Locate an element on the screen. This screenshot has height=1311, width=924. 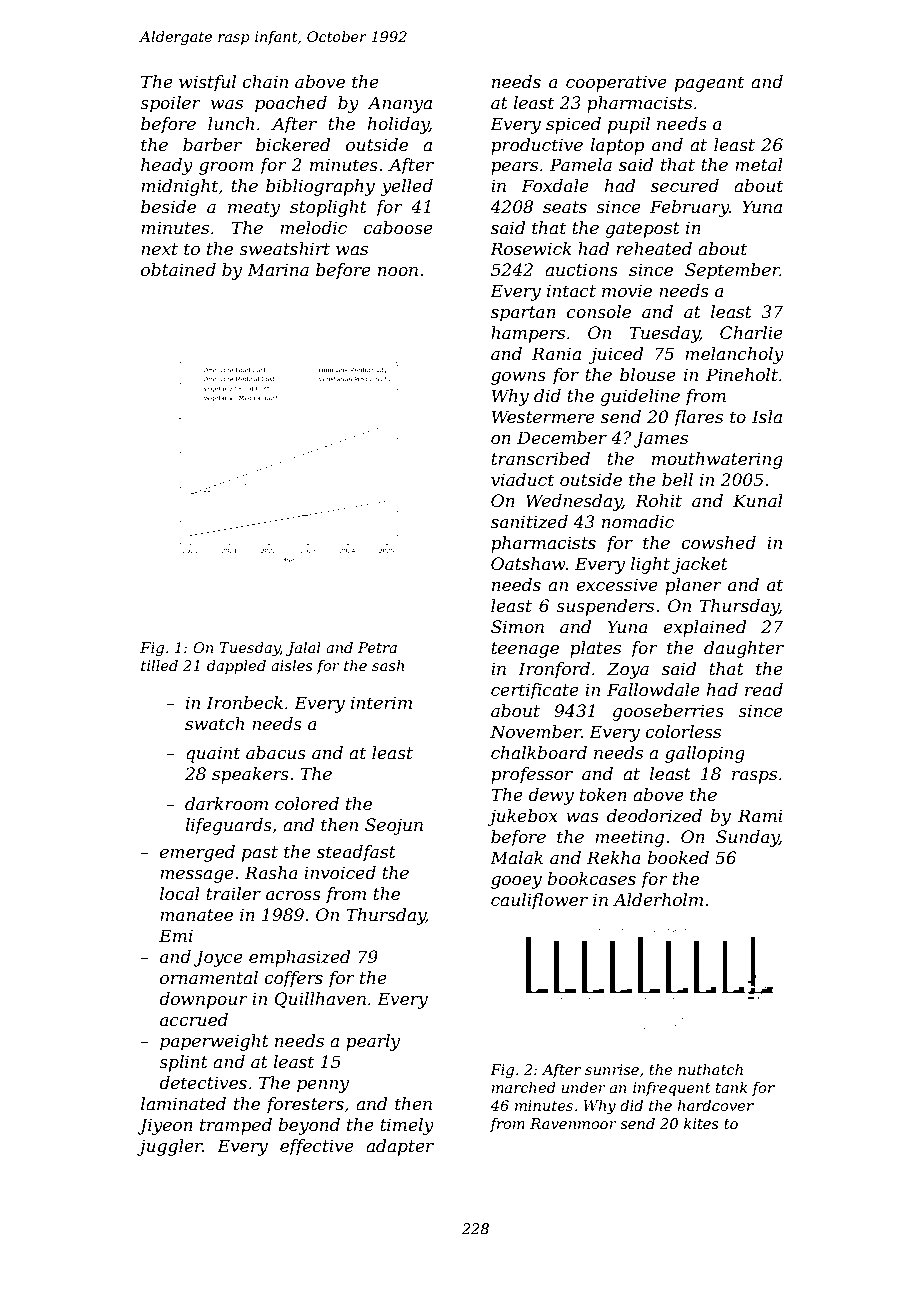
Alderholm is located at coordinates (658, 899).
